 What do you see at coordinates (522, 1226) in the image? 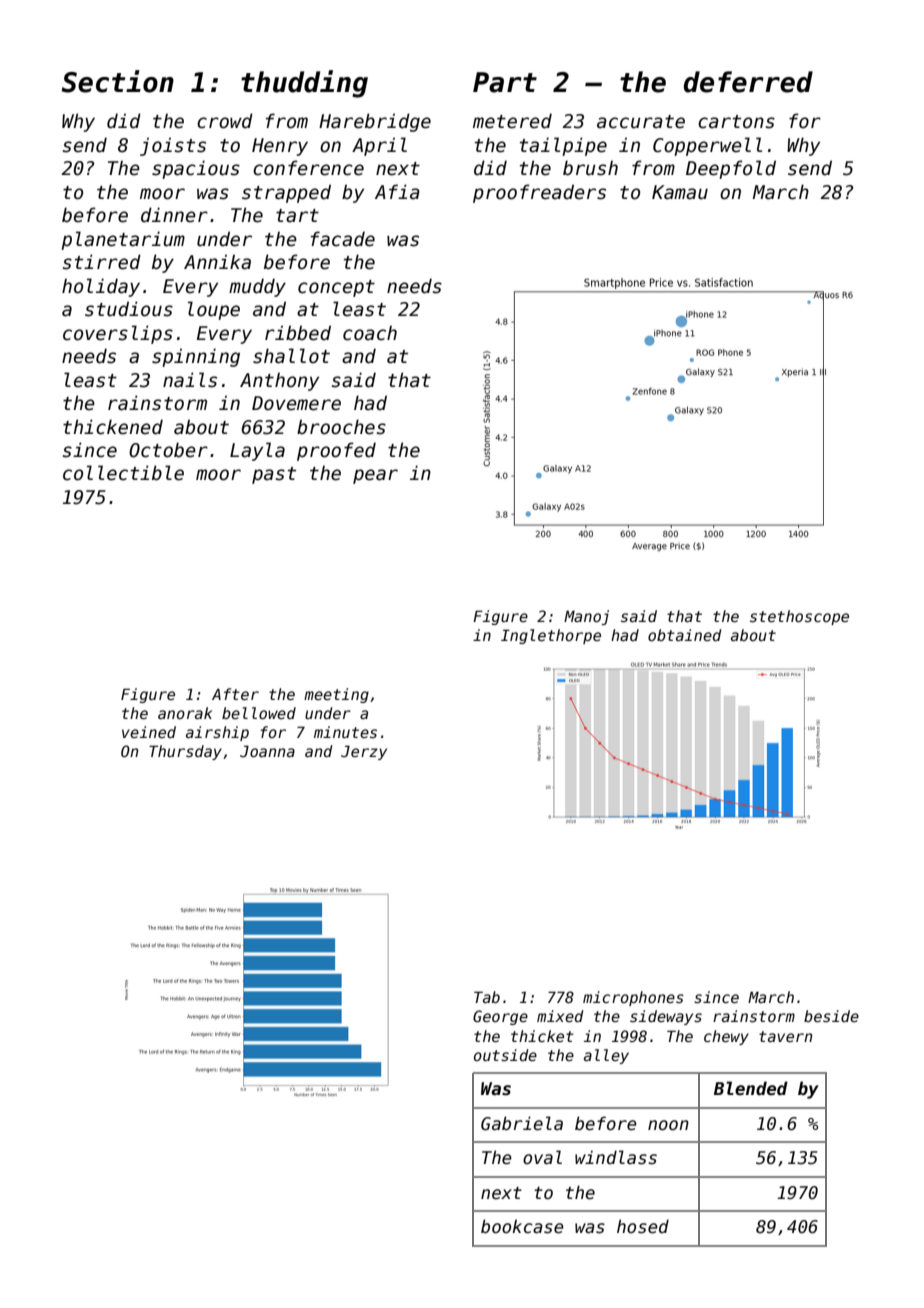
I see `bookcase` at bounding box center [522, 1226].
